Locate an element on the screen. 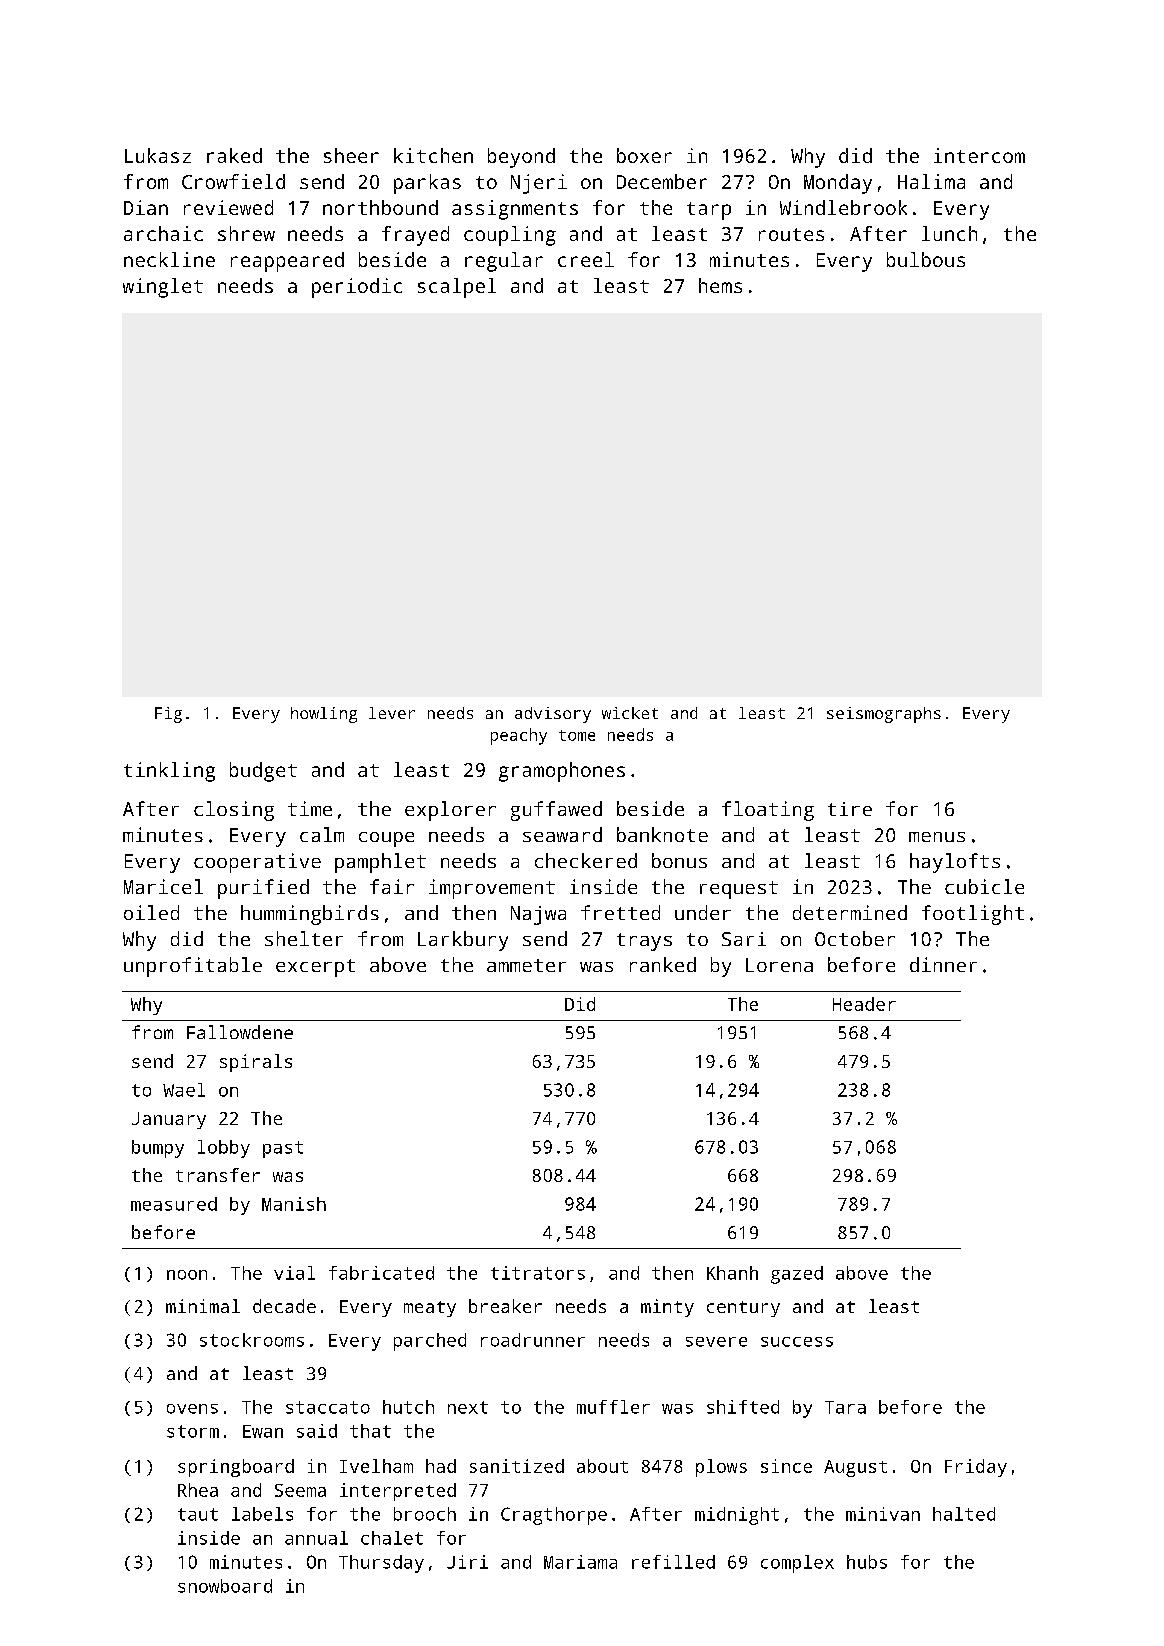 The width and height of the screenshot is (1164, 1646). sheer is located at coordinates (351, 155).
